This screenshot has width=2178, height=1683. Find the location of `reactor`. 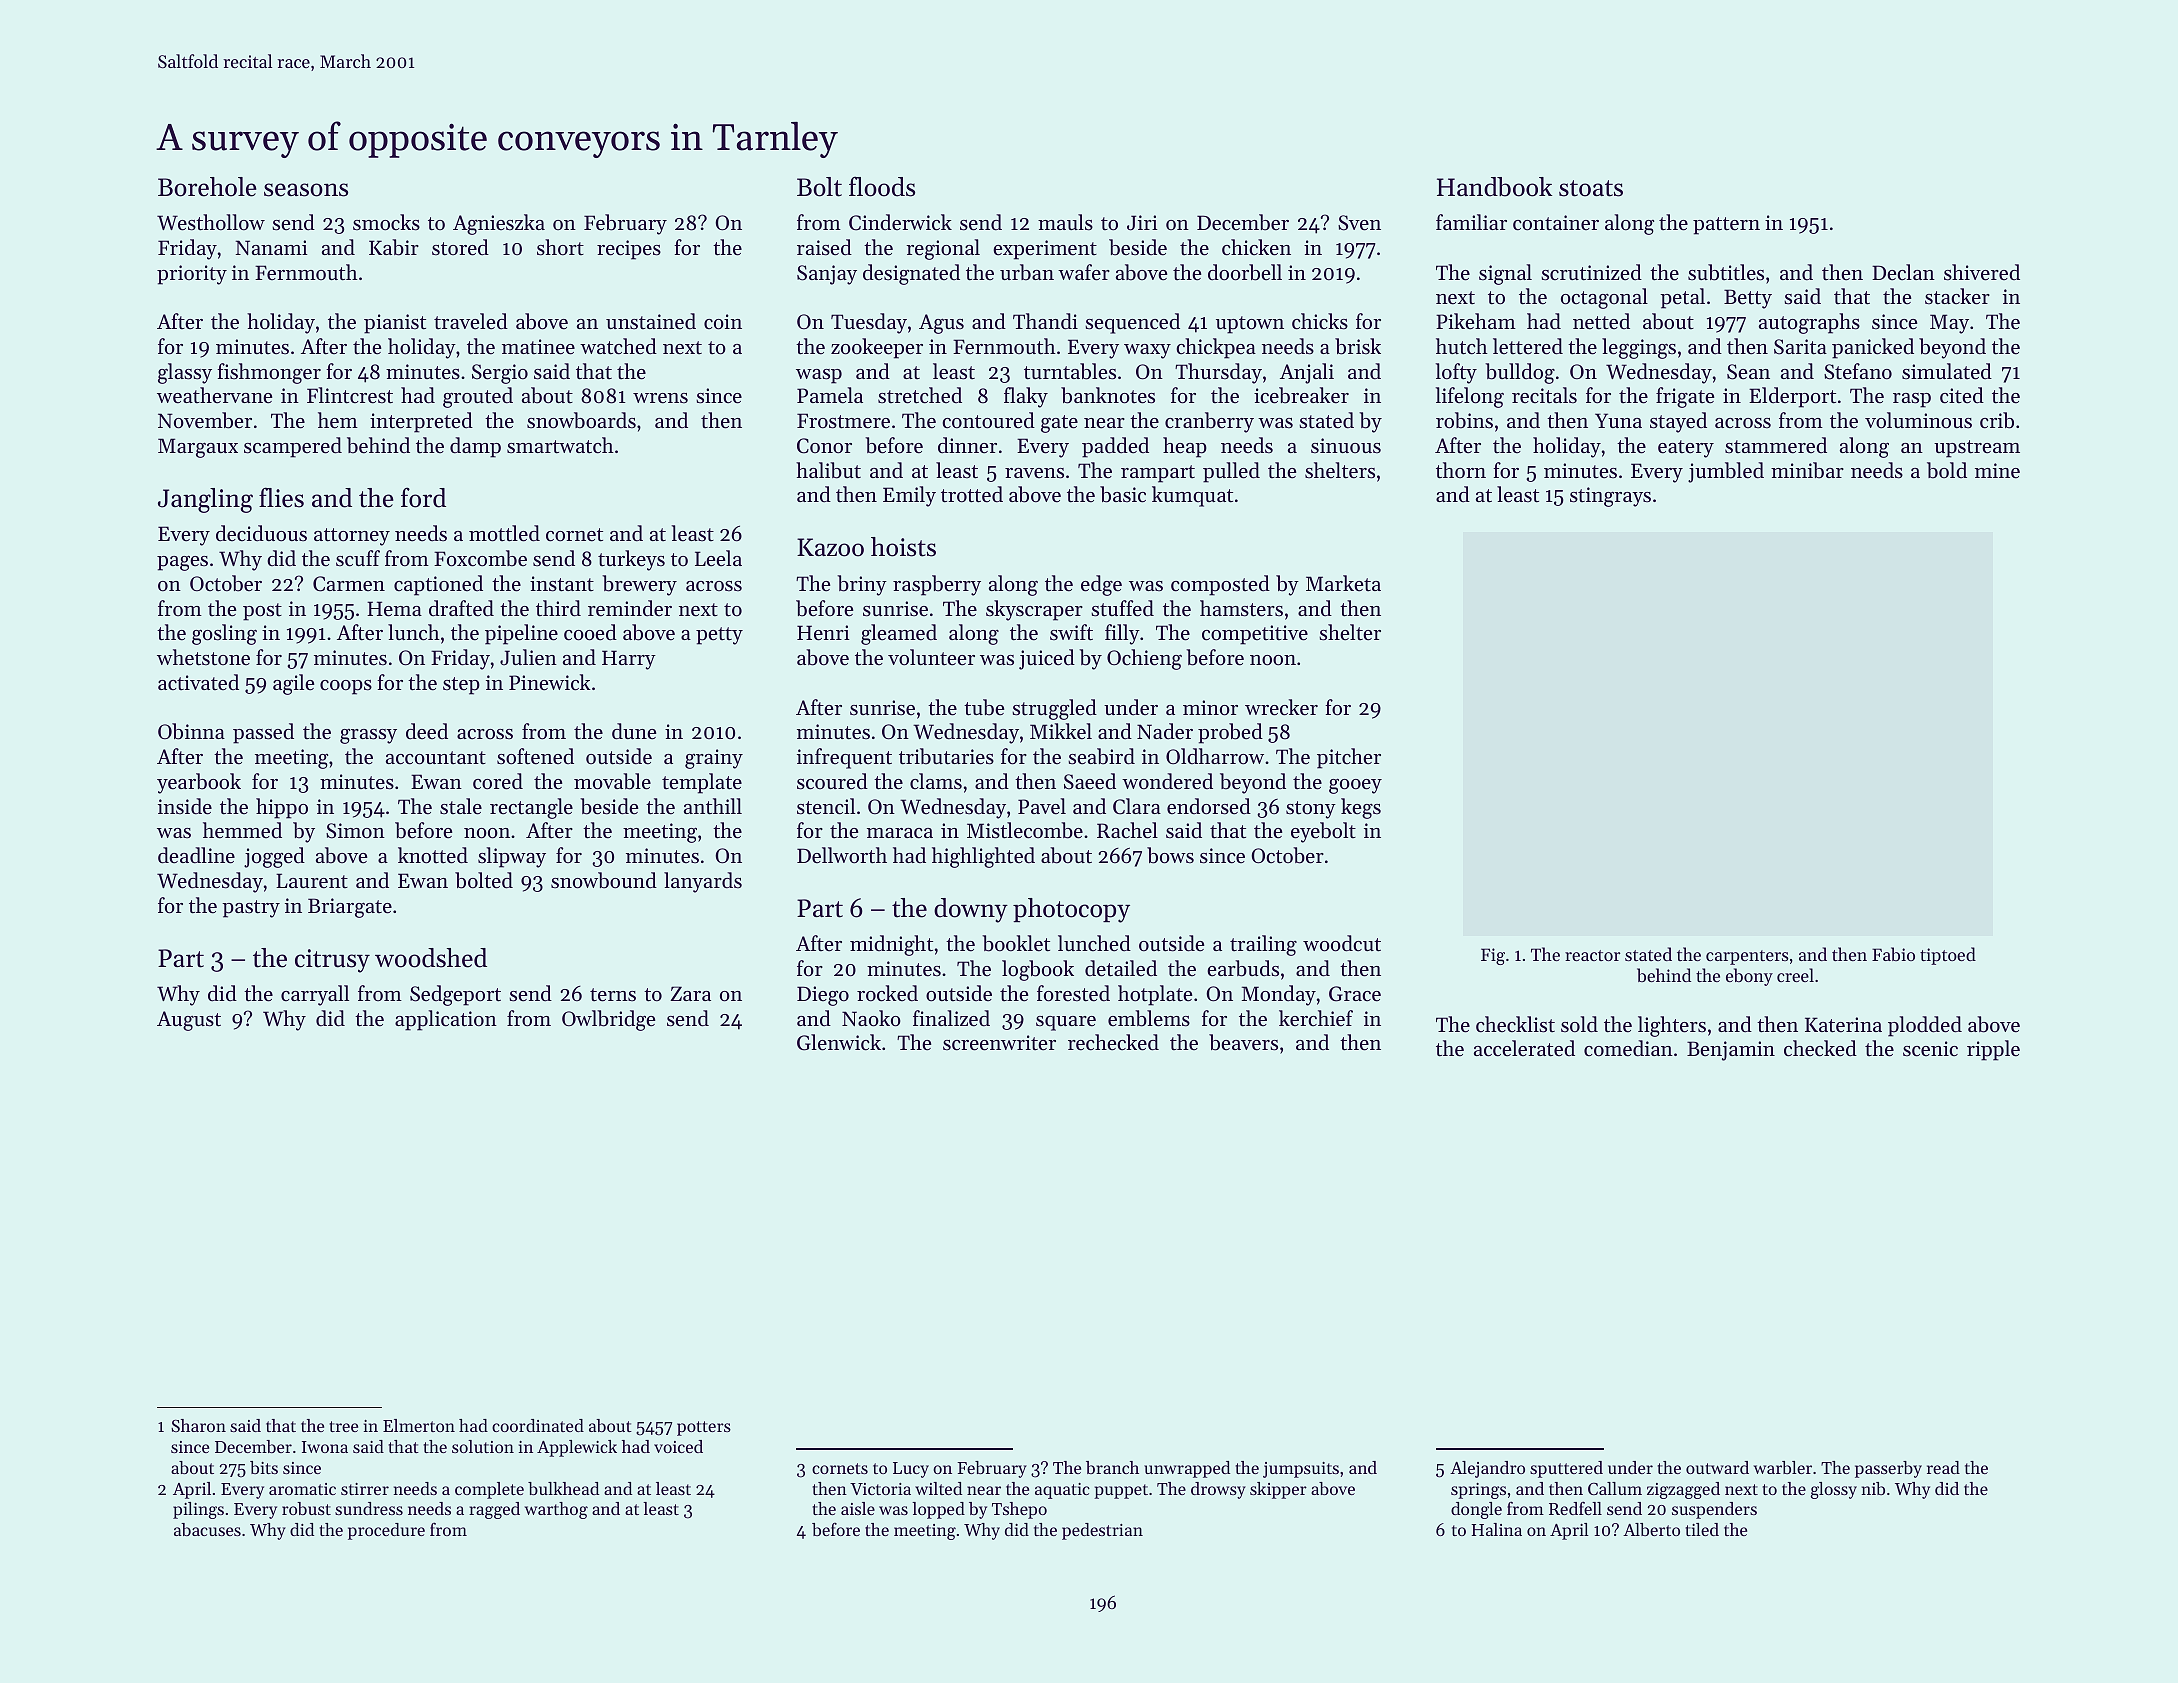

reactor is located at coordinates (1592, 955).
